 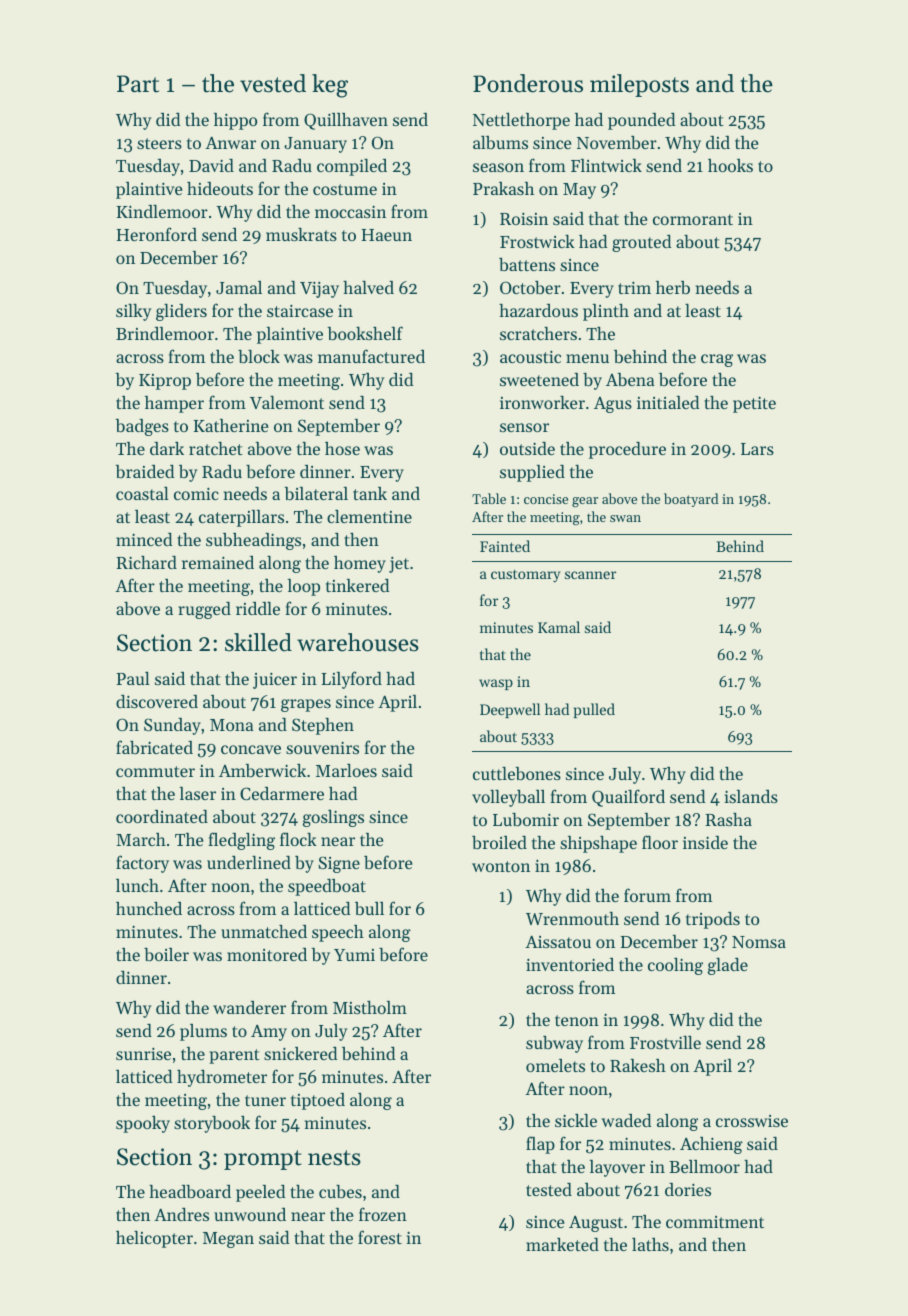 I want to click on battens, so click(x=527, y=264).
